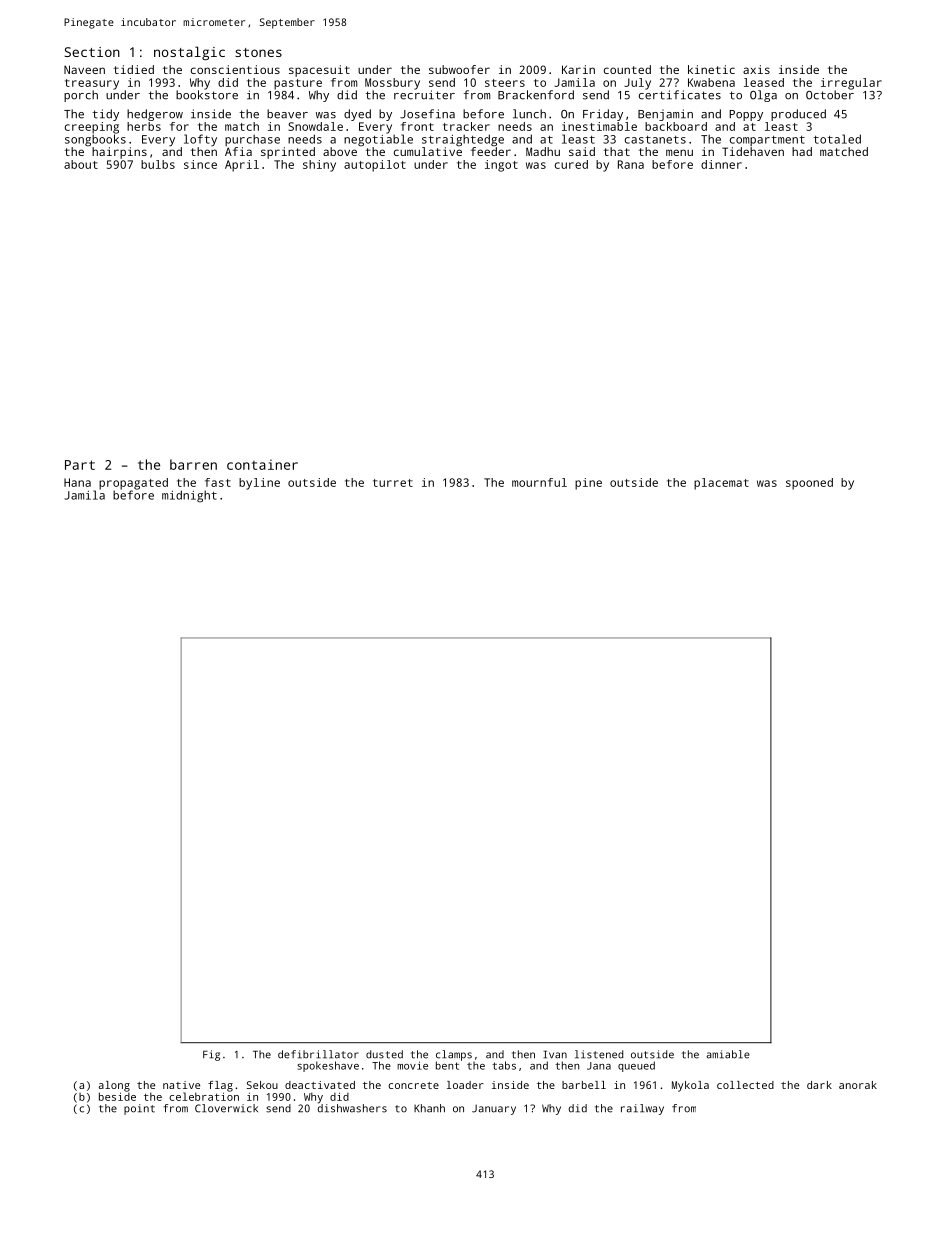  Describe the element at coordinates (642, 1109) in the screenshot. I see `railway` at that location.
